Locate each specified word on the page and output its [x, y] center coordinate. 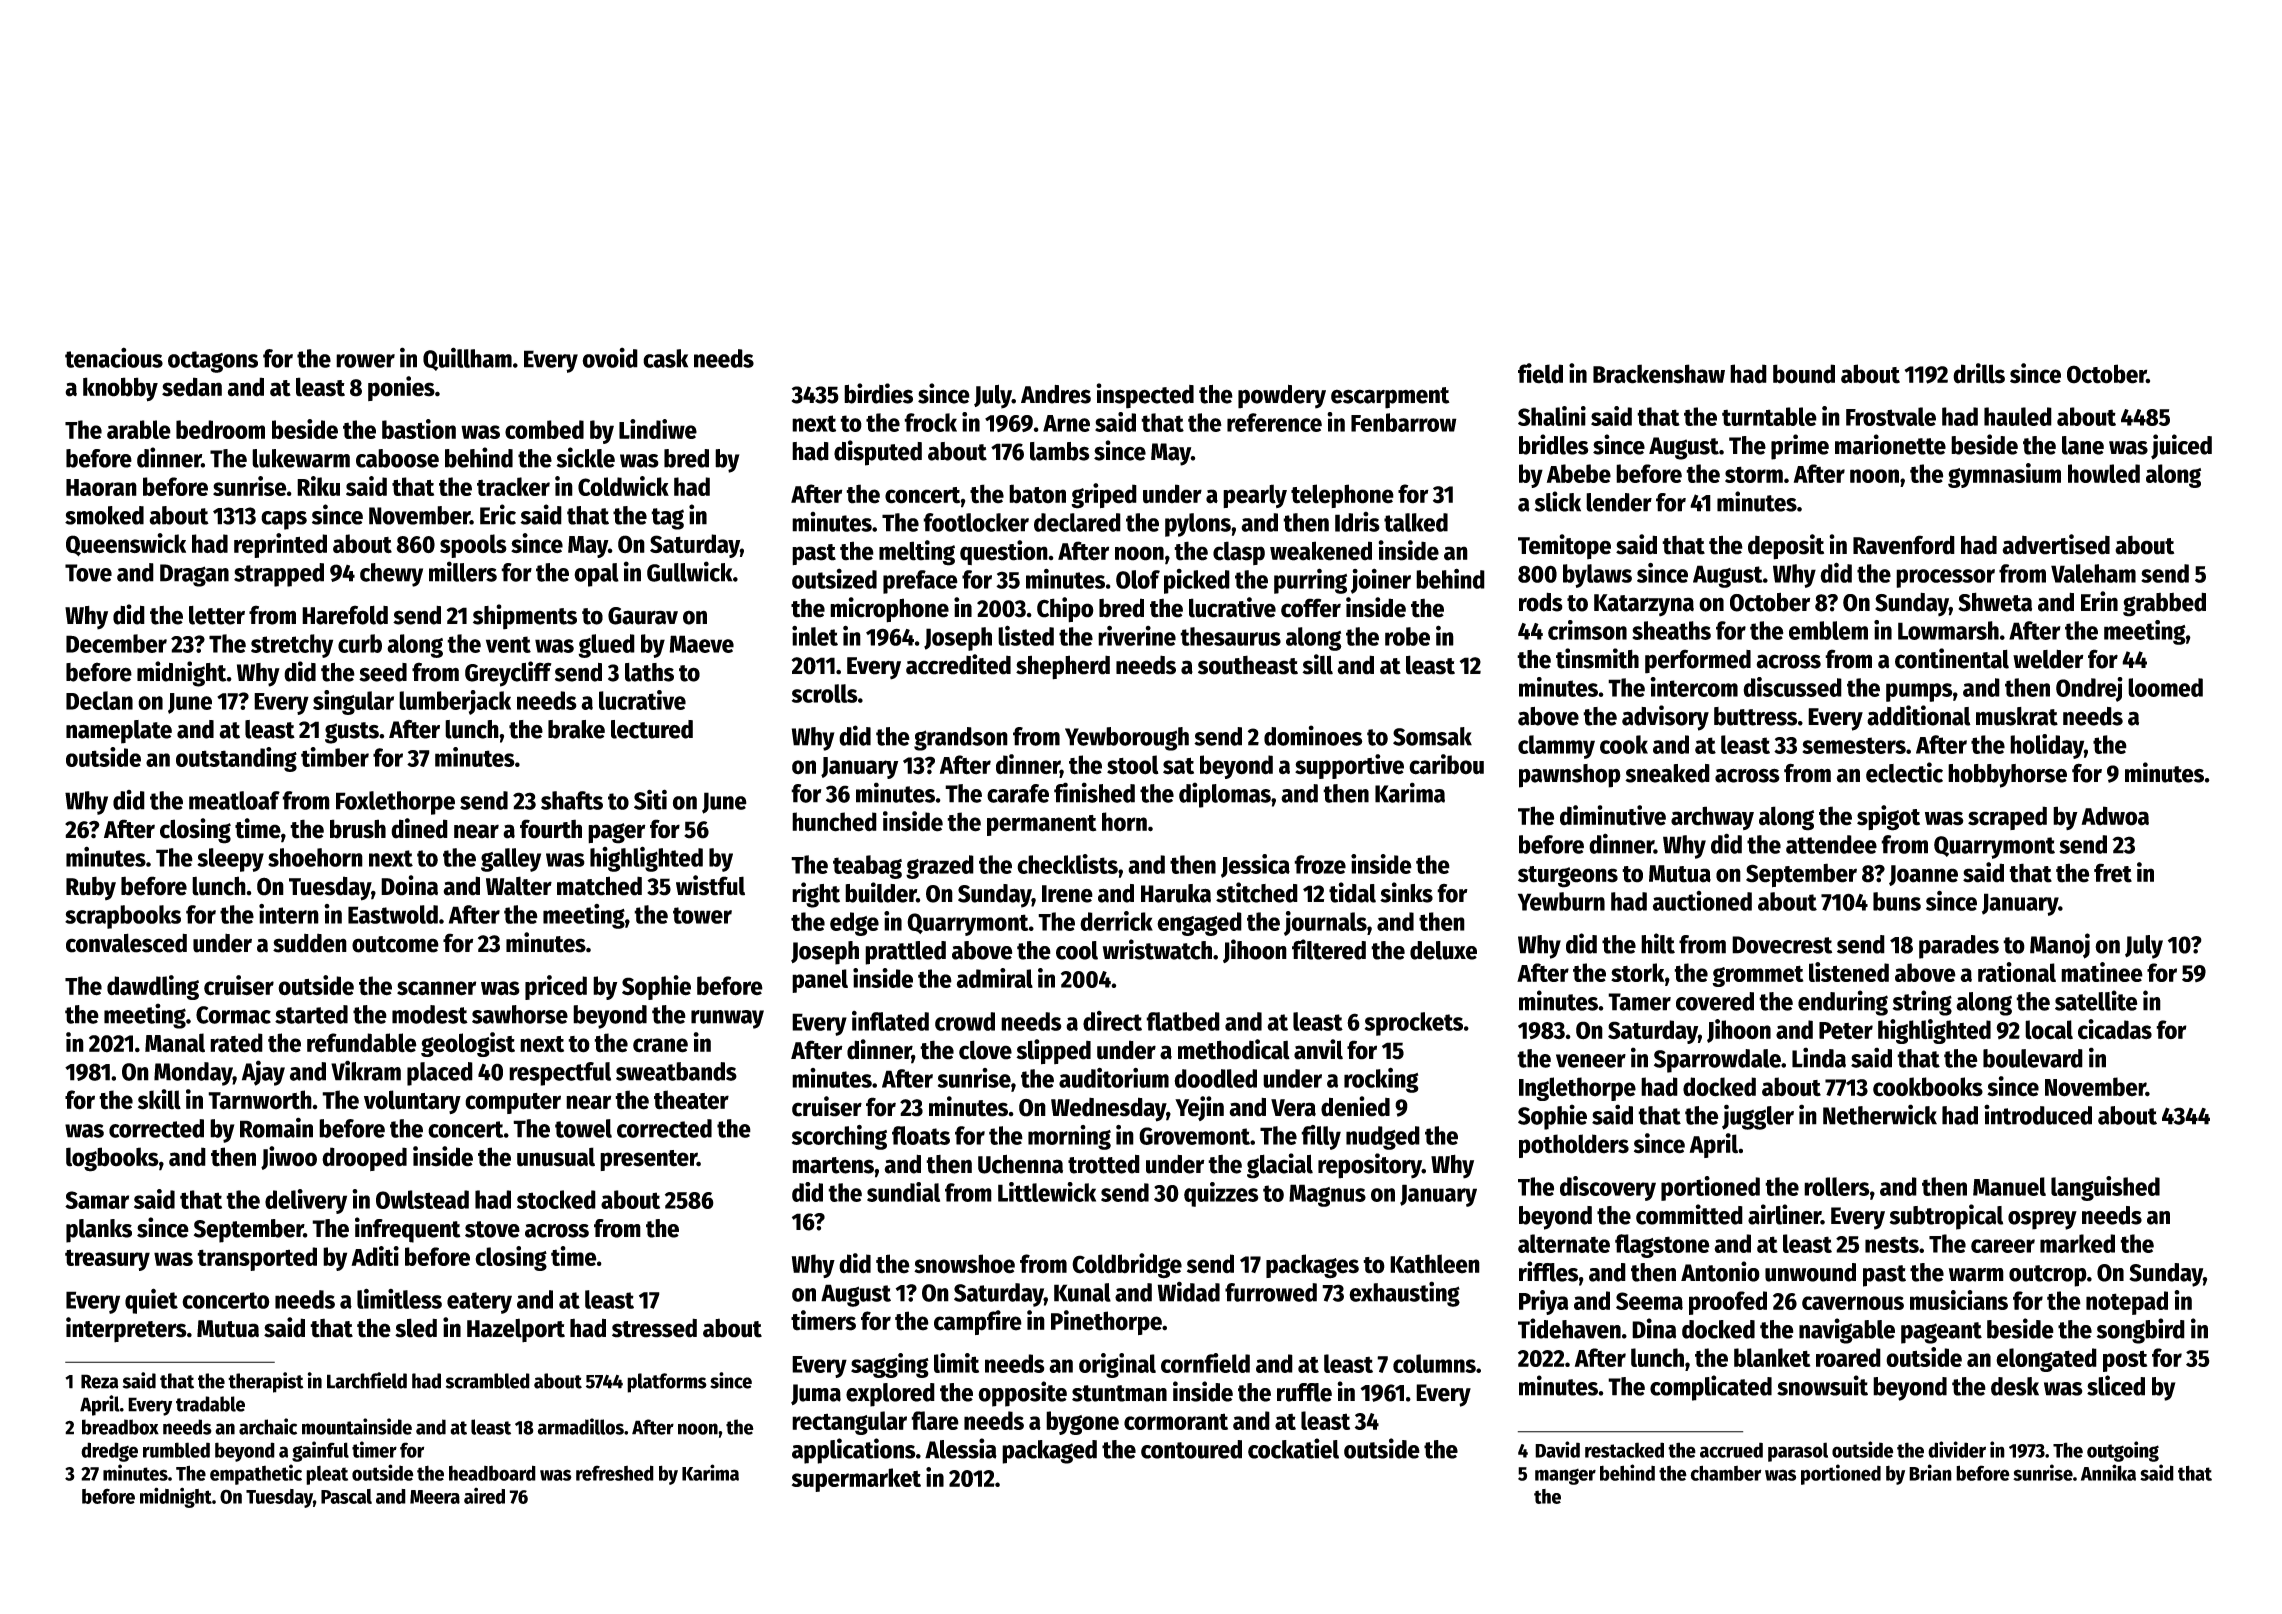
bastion [419, 429]
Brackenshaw [1659, 374]
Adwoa [2115, 816]
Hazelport [516, 1330]
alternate [1564, 1243]
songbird [2141, 1331]
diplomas [1225, 795]
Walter [519, 886]
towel [583, 1128]
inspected [1145, 396]
